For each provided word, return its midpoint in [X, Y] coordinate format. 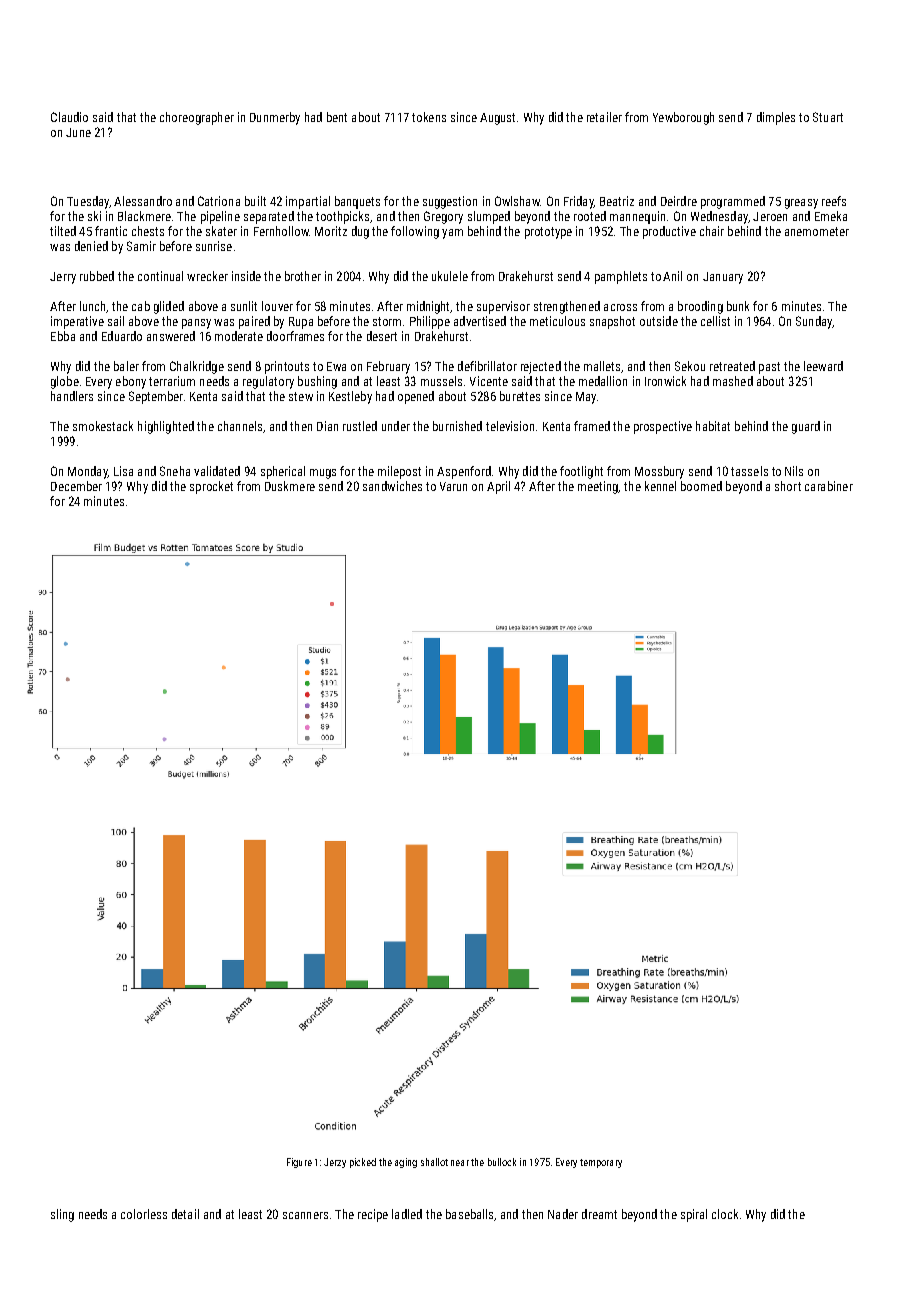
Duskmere [290, 486]
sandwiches [392, 486]
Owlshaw [517, 201]
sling [62, 1215]
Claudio [69, 117]
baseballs [469, 1214]
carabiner [829, 486]
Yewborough [683, 118]
